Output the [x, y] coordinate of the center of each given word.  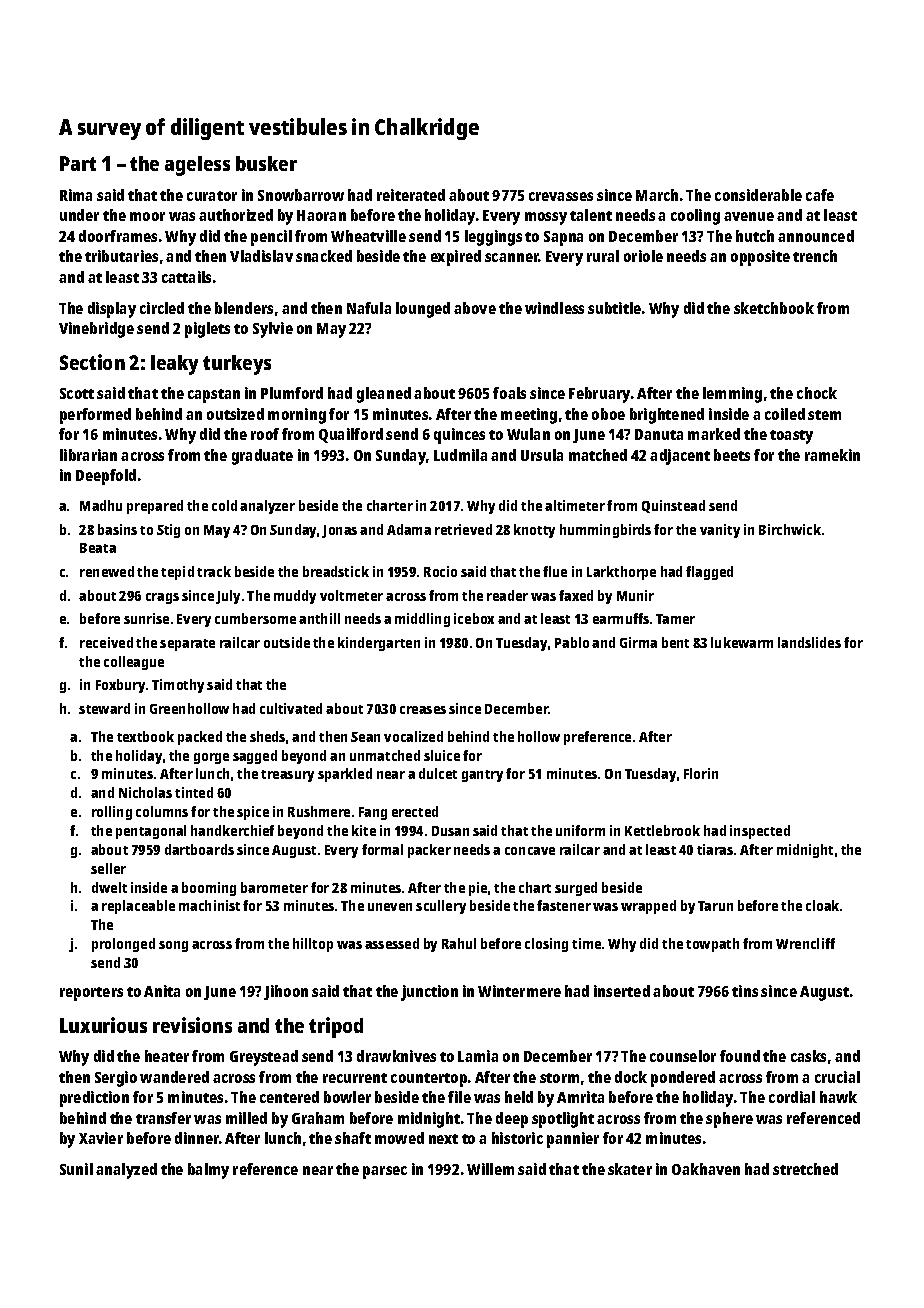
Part [78, 163]
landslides [809, 642]
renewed [107, 571]
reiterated [411, 195]
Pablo [572, 642]
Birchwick [790, 529]
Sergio [116, 1079]
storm [559, 1078]
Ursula [542, 455]
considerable [758, 195]
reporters [91, 994]
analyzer [267, 507]
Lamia [478, 1056]
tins [745, 991]
